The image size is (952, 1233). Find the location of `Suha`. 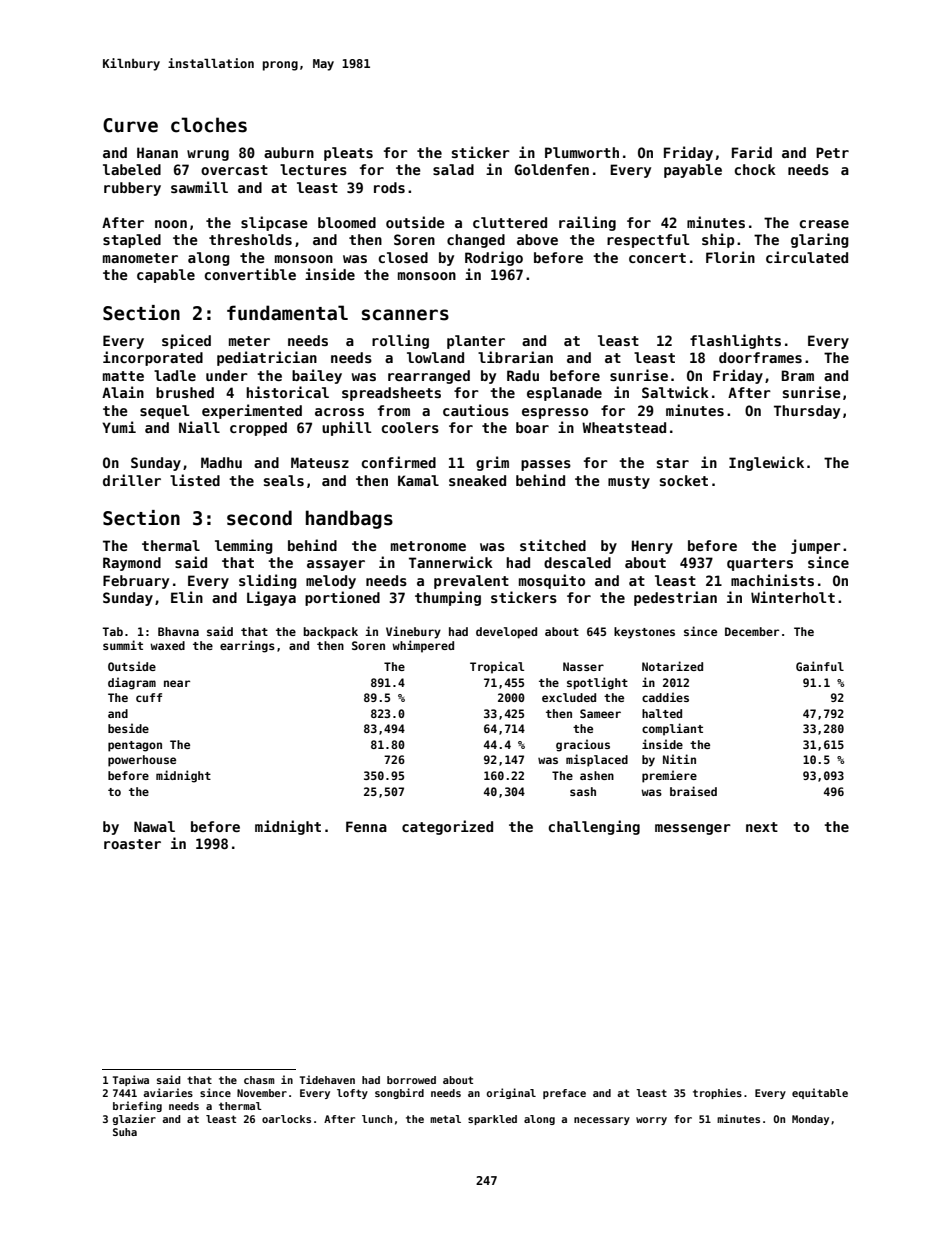

Suha is located at coordinates (125, 1132).
